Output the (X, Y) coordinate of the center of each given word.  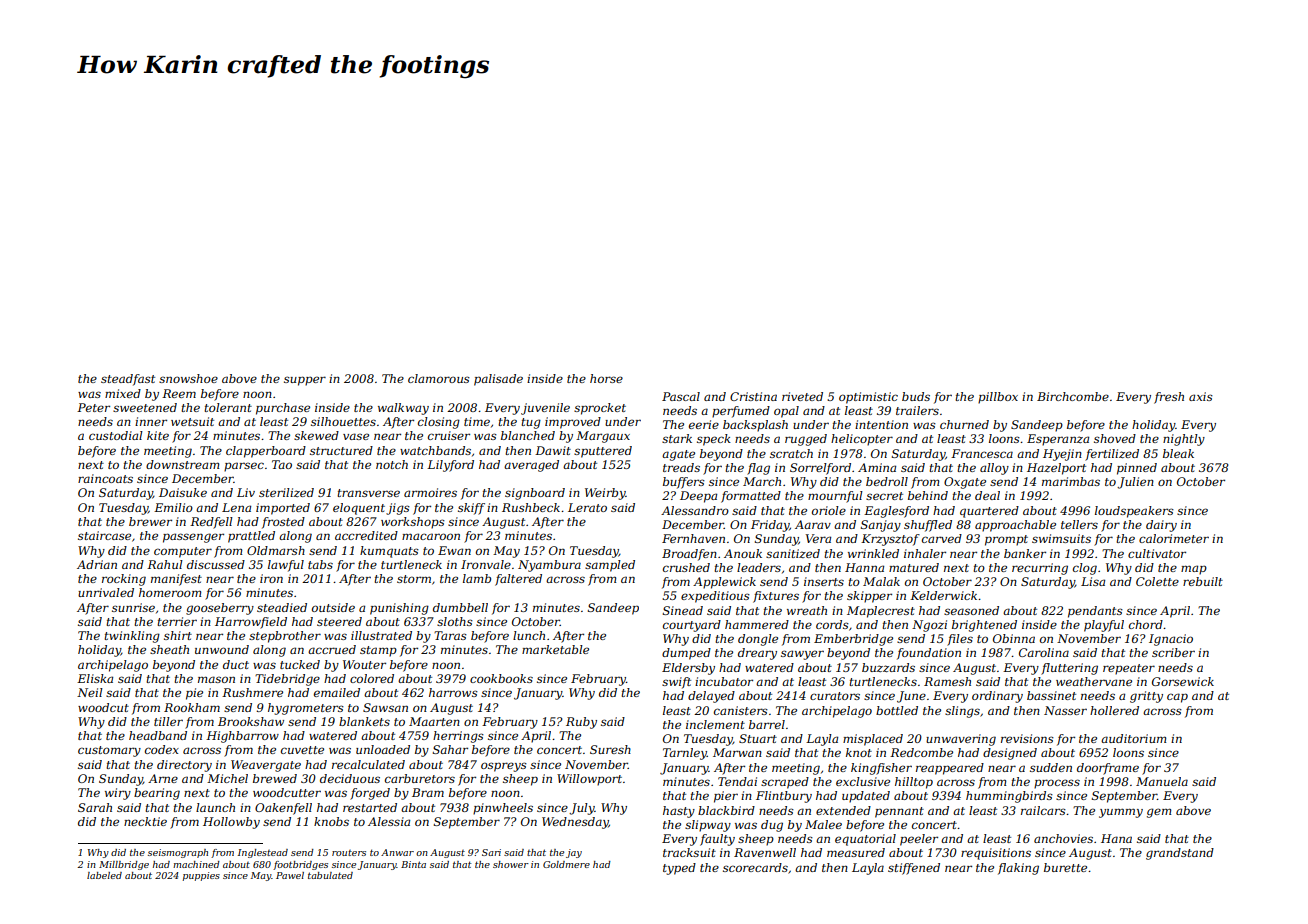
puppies (201, 876)
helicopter (862, 440)
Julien (1135, 483)
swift (676, 683)
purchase (283, 409)
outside (333, 607)
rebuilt (1203, 581)
